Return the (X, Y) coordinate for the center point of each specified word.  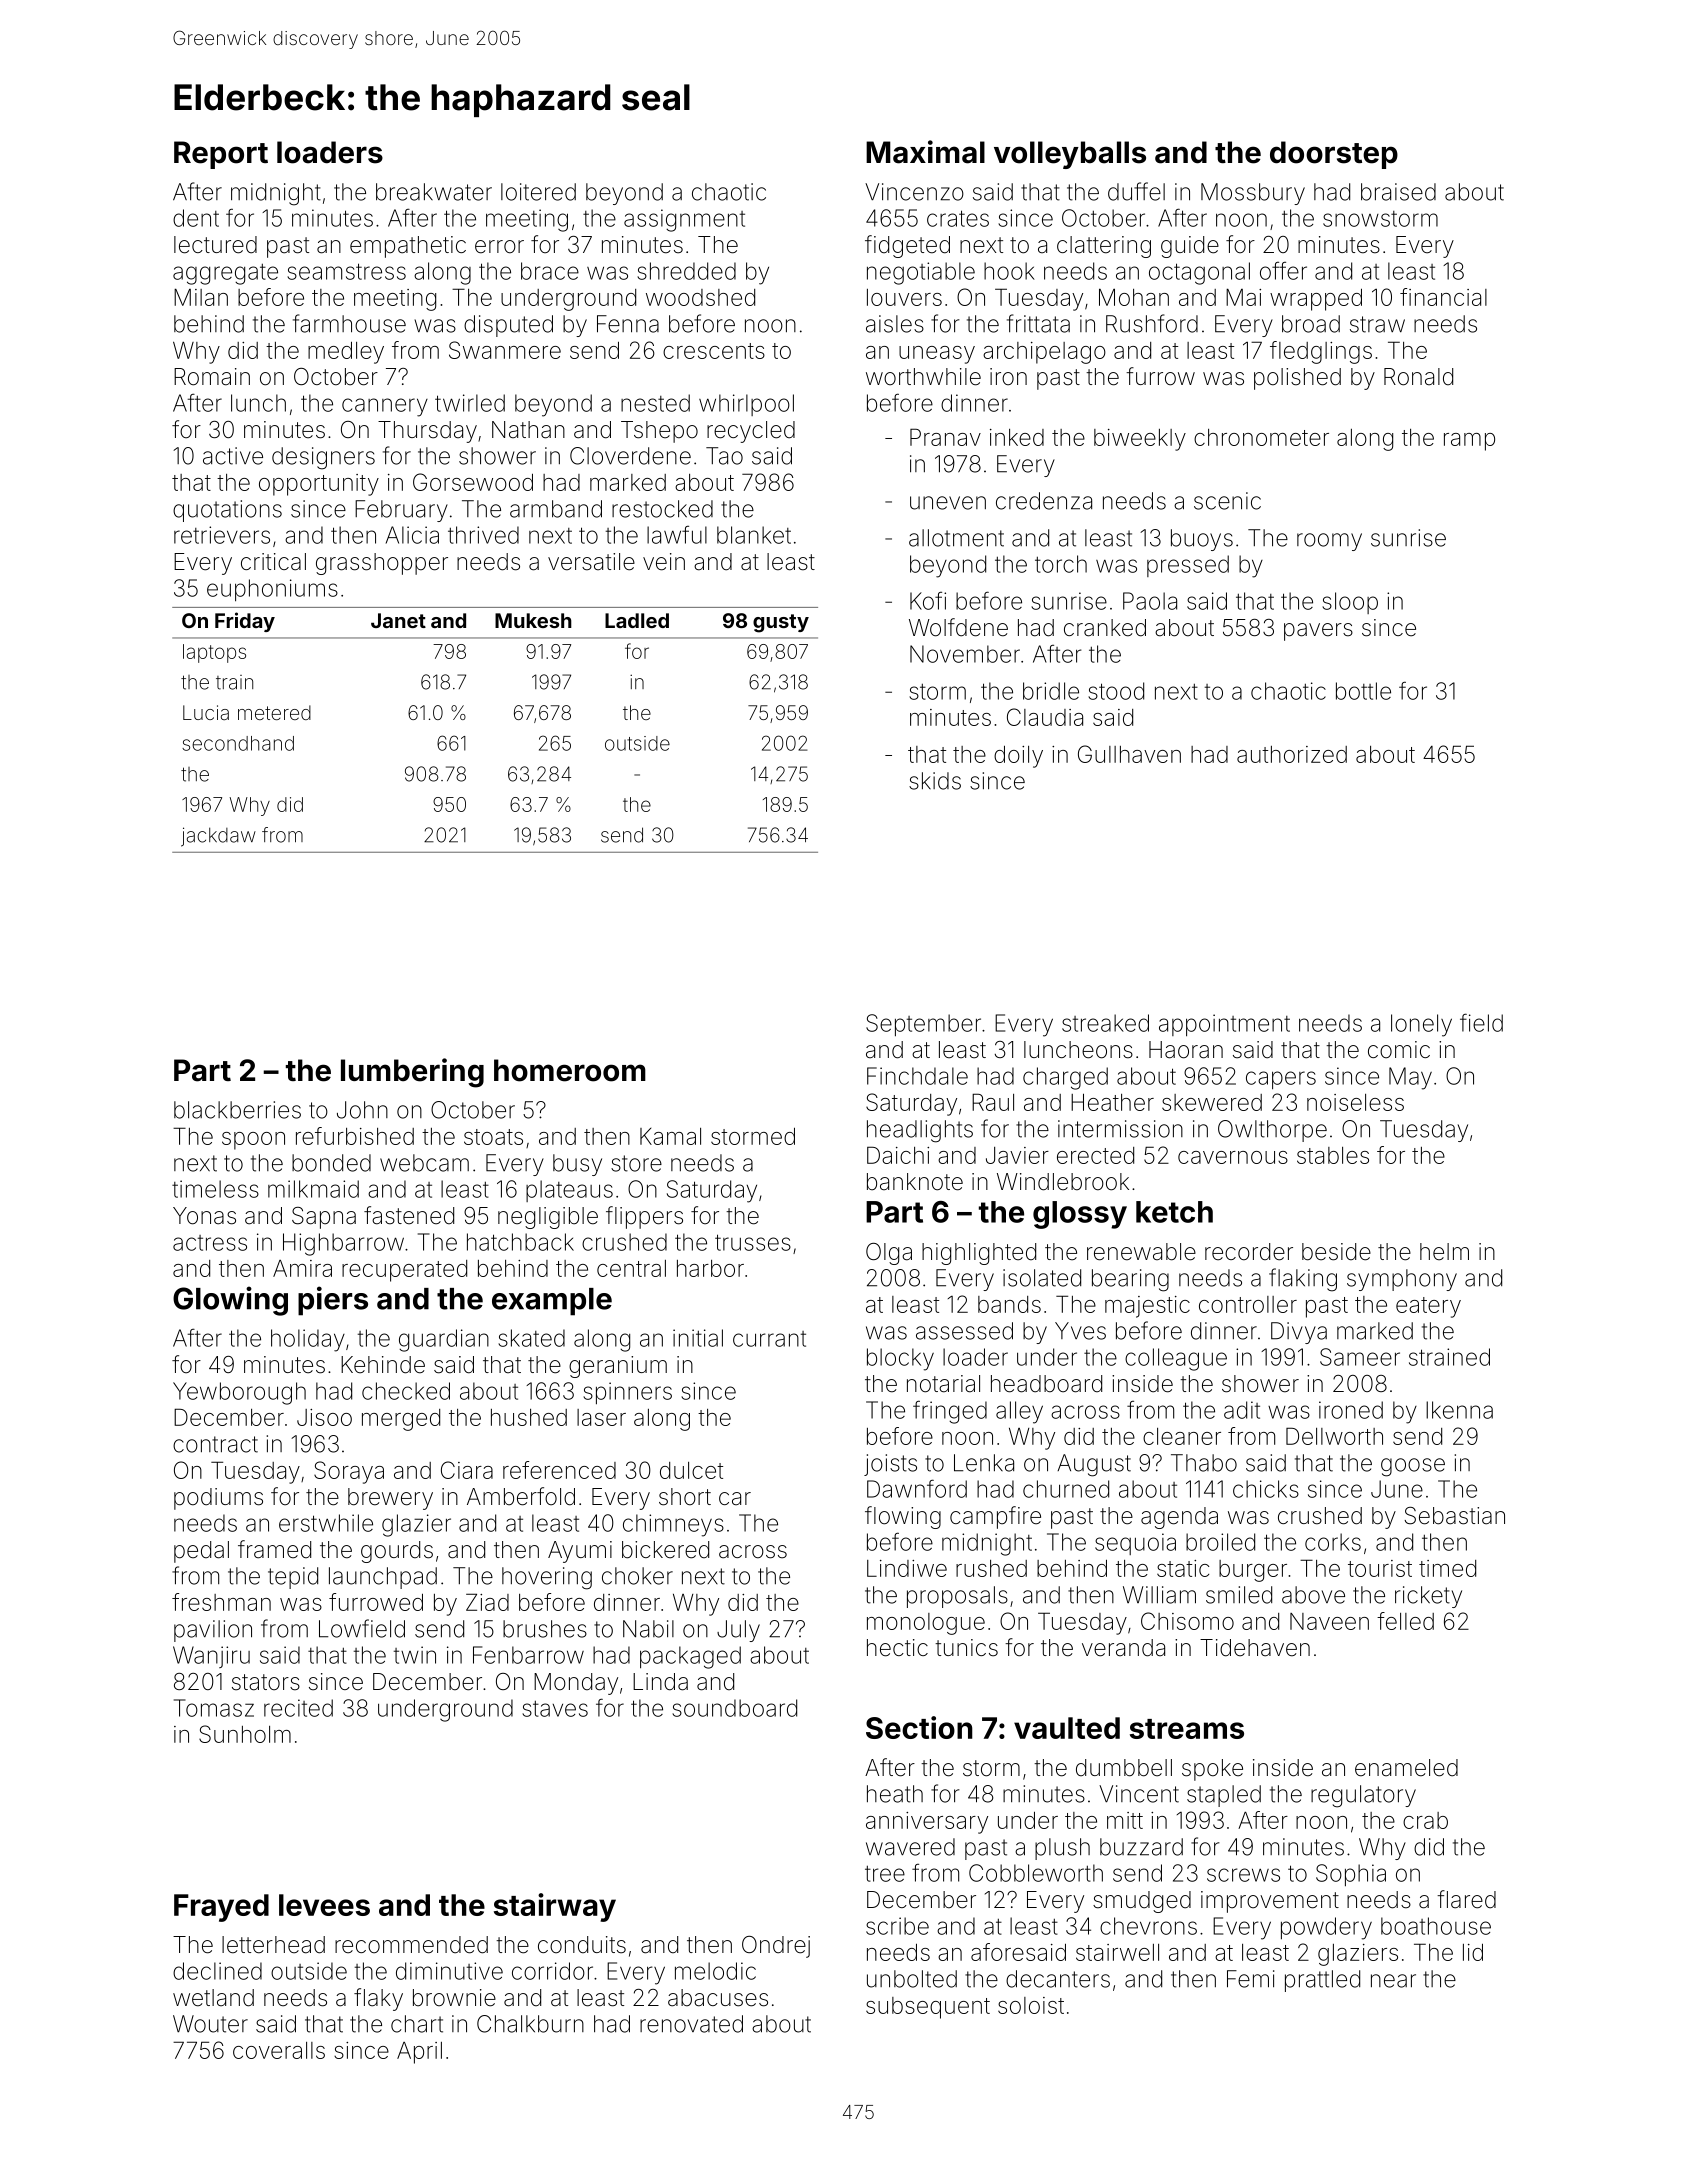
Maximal (925, 152)
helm (1444, 1252)
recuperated (404, 1271)
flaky (378, 1999)
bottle (1363, 691)
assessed (964, 1331)
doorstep (1334, 155)
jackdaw (218, 837)
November (965, 654)
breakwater (434, 192)
